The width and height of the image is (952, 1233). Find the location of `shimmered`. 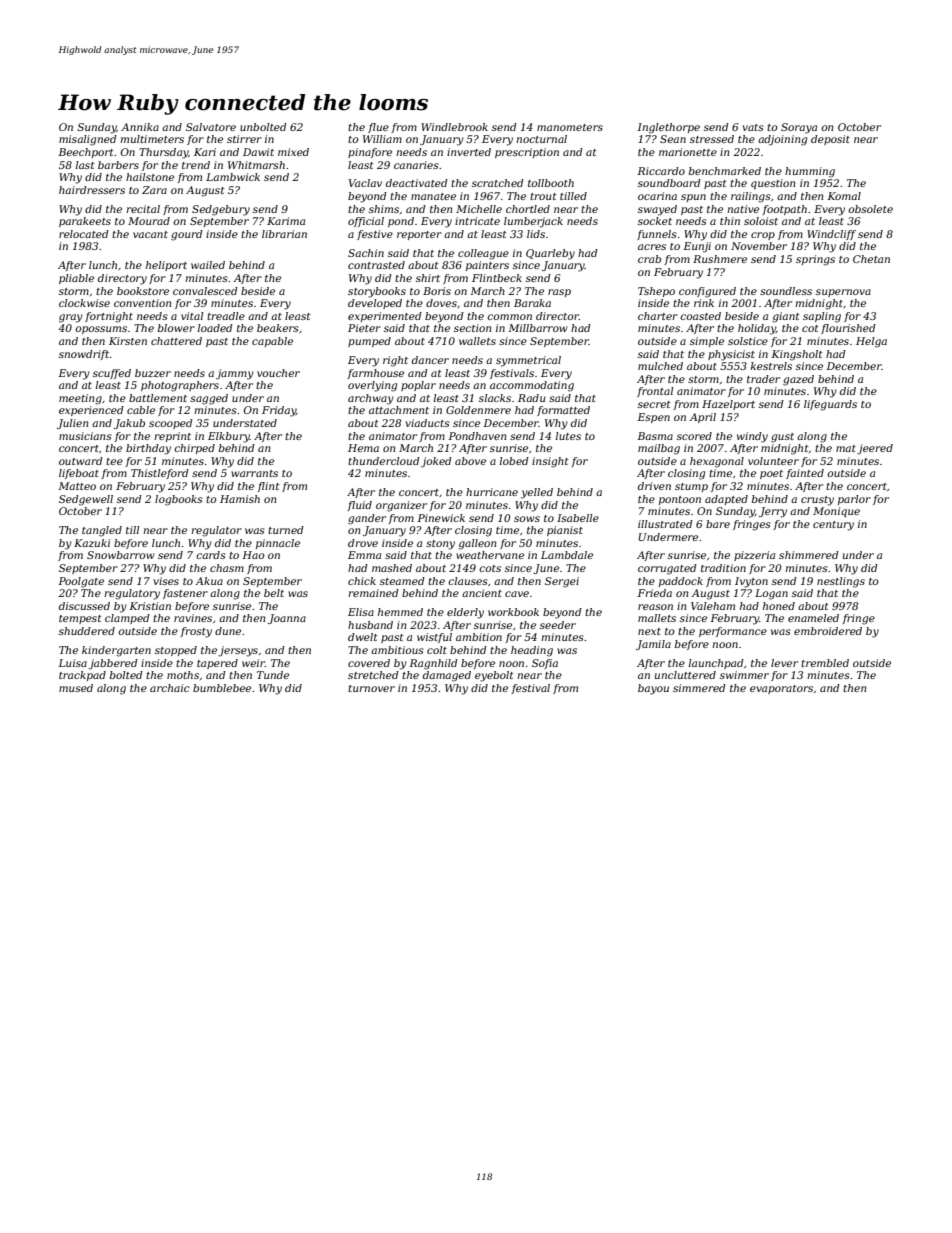

shimmered is located at coordinates (809, 555).
